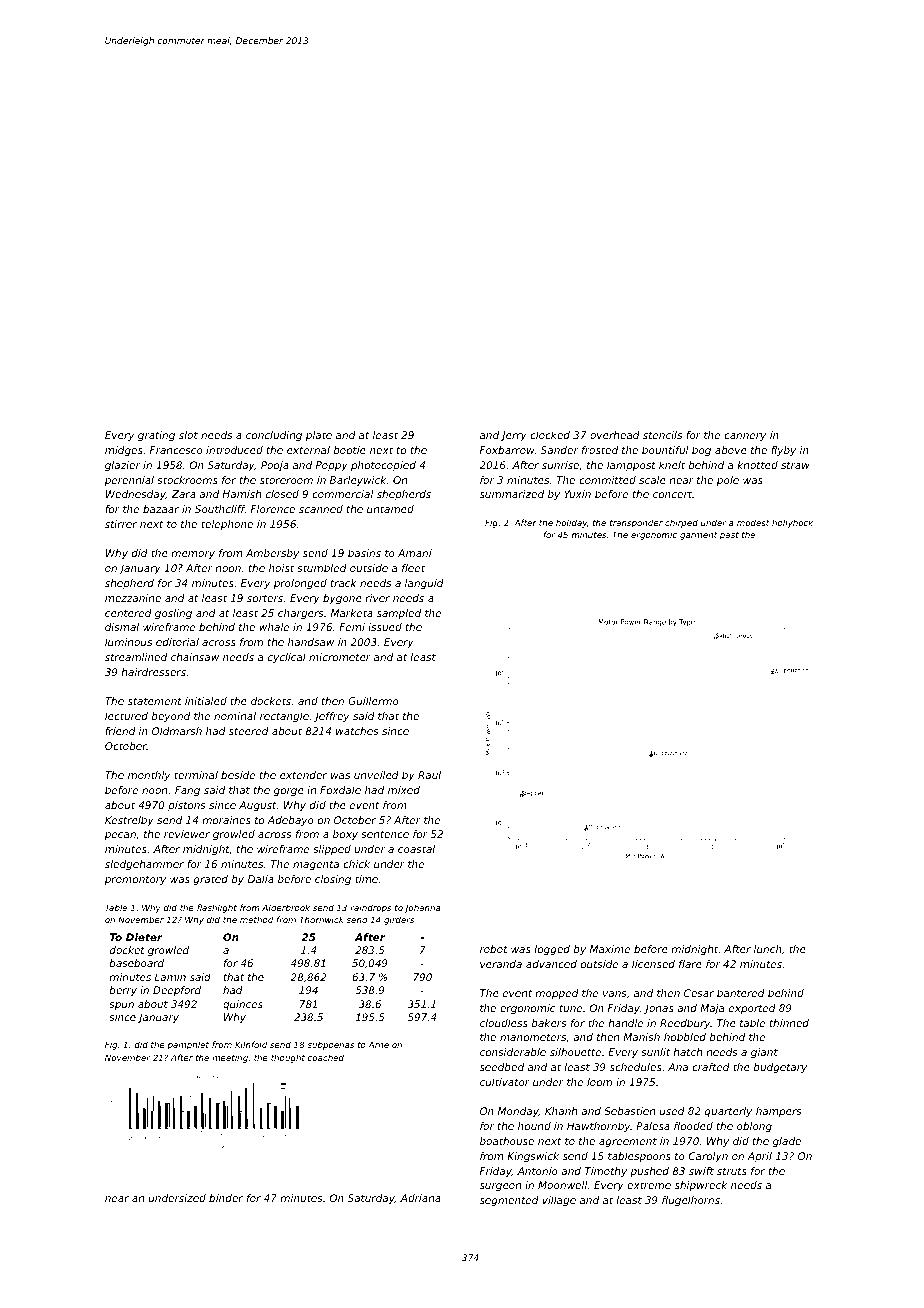  What do you see at coordinates (429, 775) in the screenshot?
I see `Raul` at bounding box center [429, 775].
